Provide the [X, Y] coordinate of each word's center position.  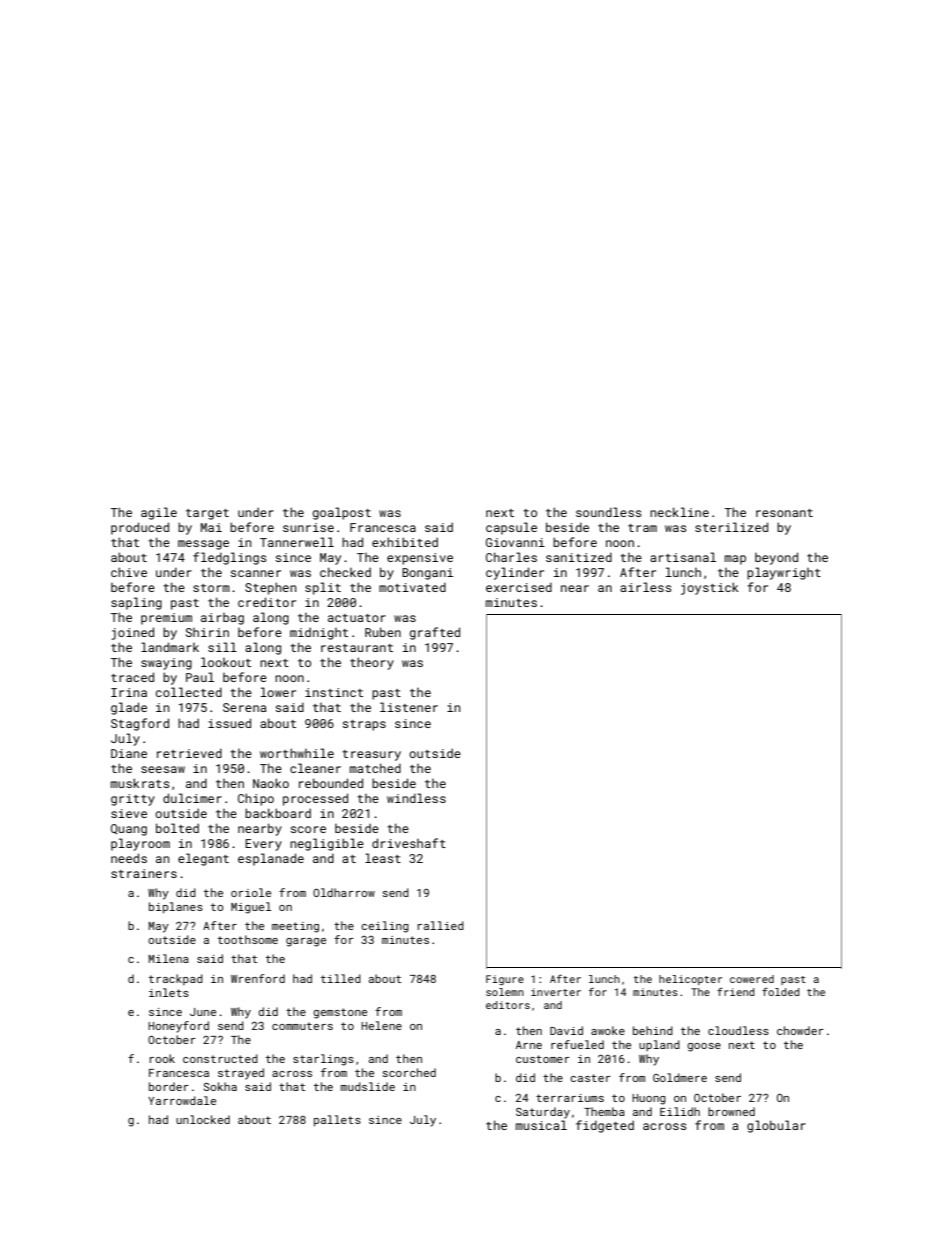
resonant [784, 513]
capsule [511, 528]
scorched [409, 1072]
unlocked [203, 1119]
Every [263, 845]
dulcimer [192, 798]
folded [781, 992]
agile [159, 513]
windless [416, 798]
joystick [710, 588]
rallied [441, 925]
